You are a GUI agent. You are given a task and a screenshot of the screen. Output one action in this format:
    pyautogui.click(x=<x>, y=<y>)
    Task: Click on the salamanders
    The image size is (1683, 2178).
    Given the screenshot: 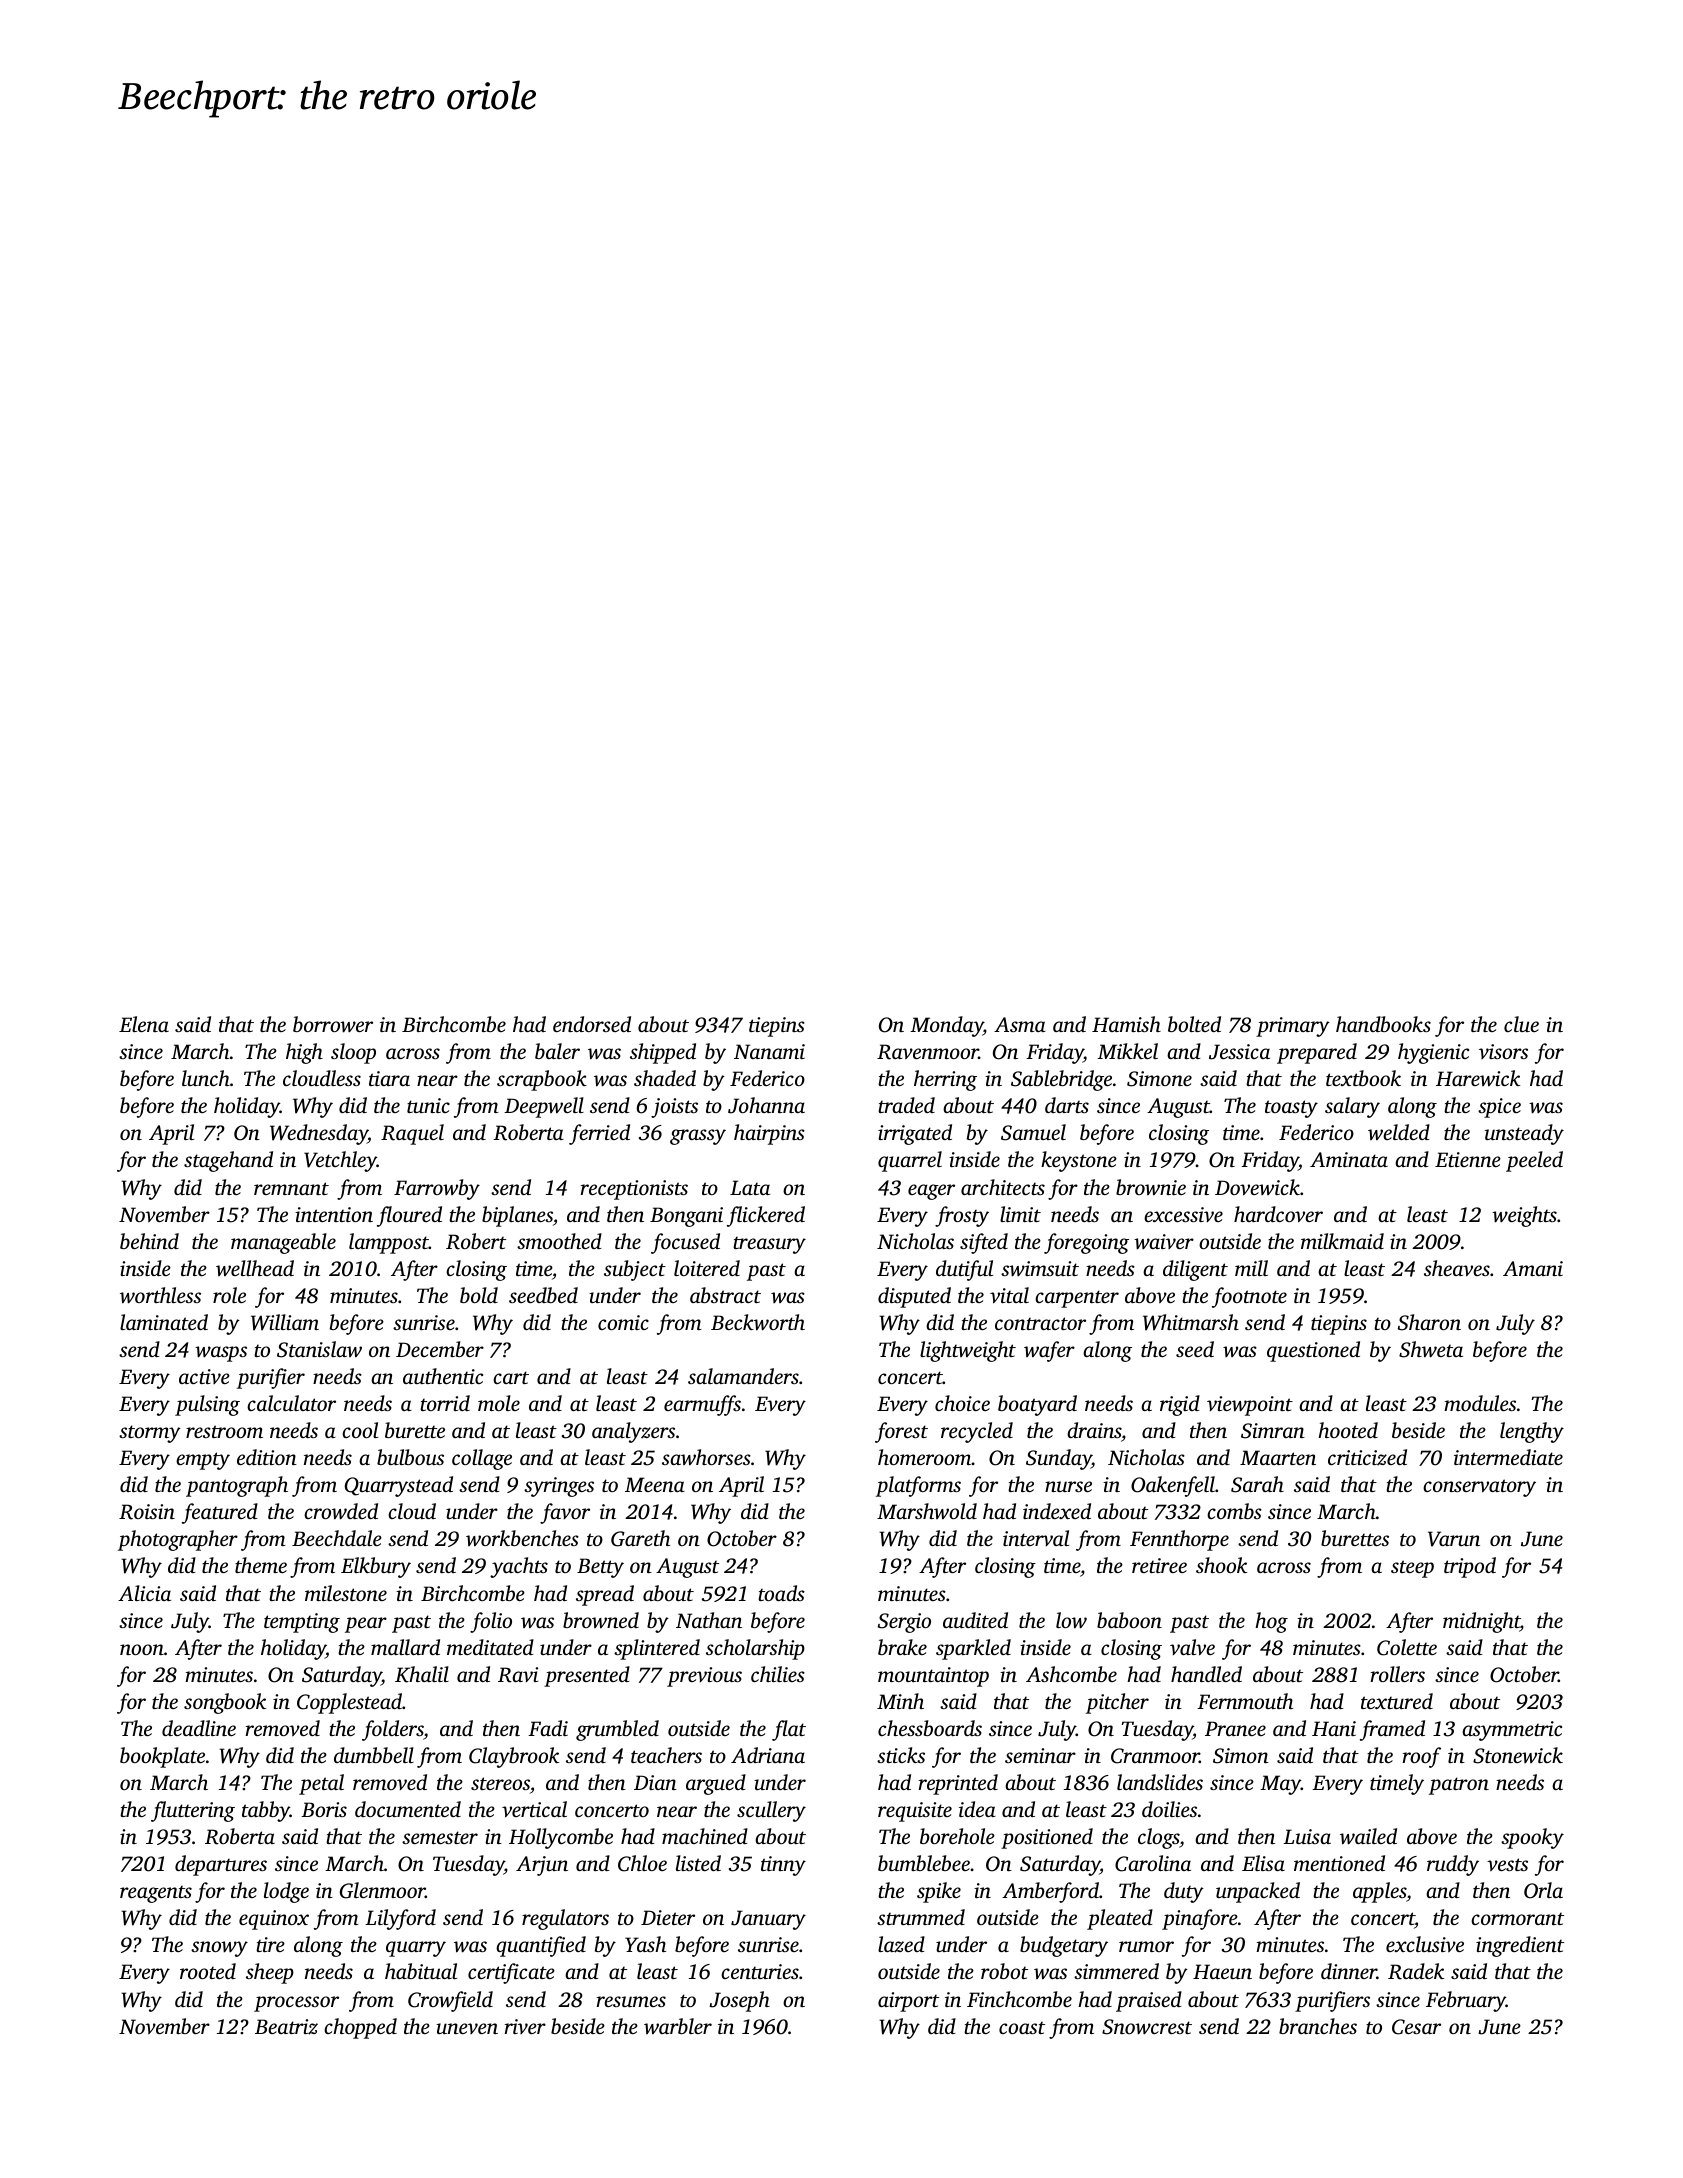 What is the action you would take?
    pyautogui.click(x=743, y=1376)
